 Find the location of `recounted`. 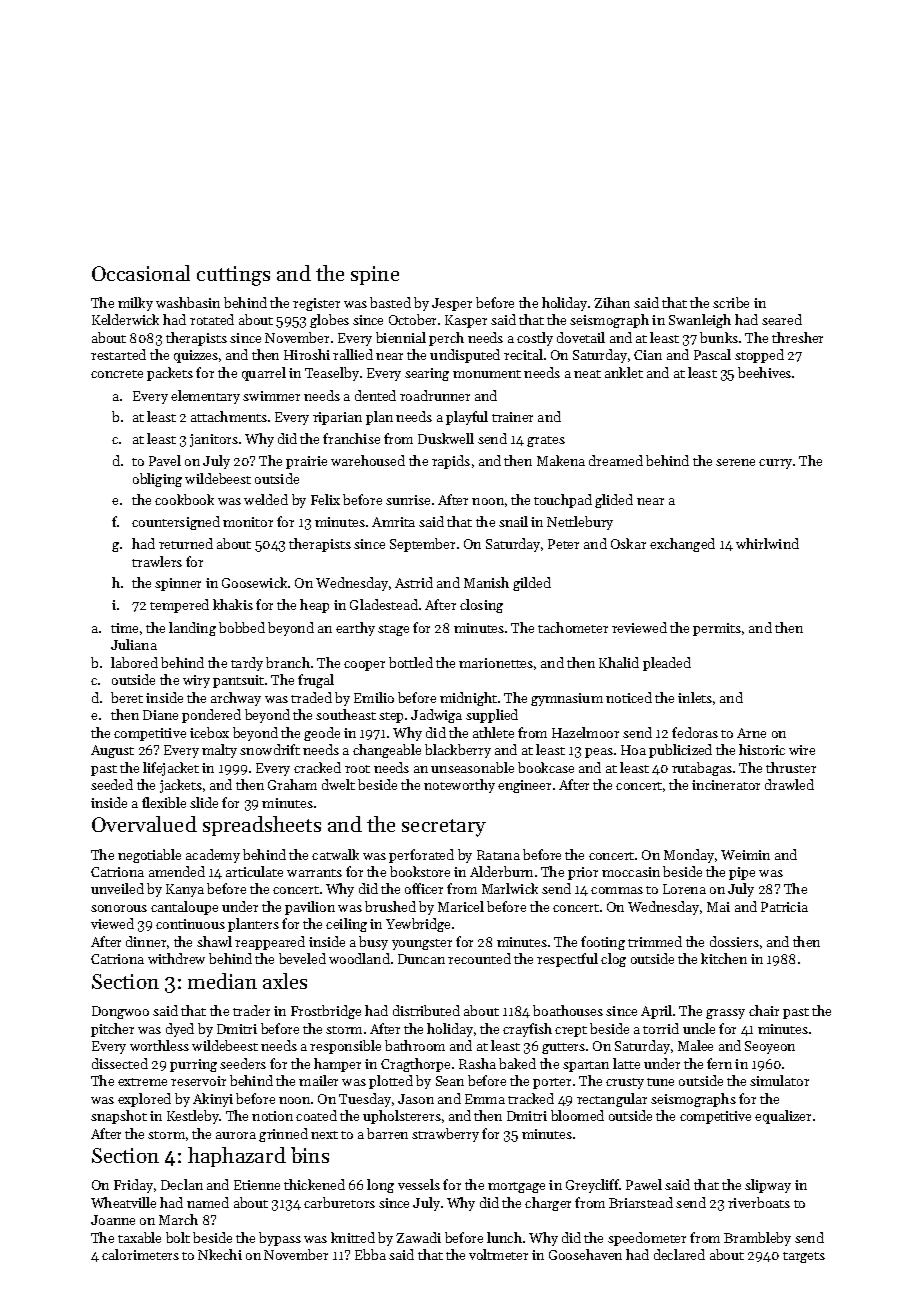

recounted is located at coordinates (479, 958).
